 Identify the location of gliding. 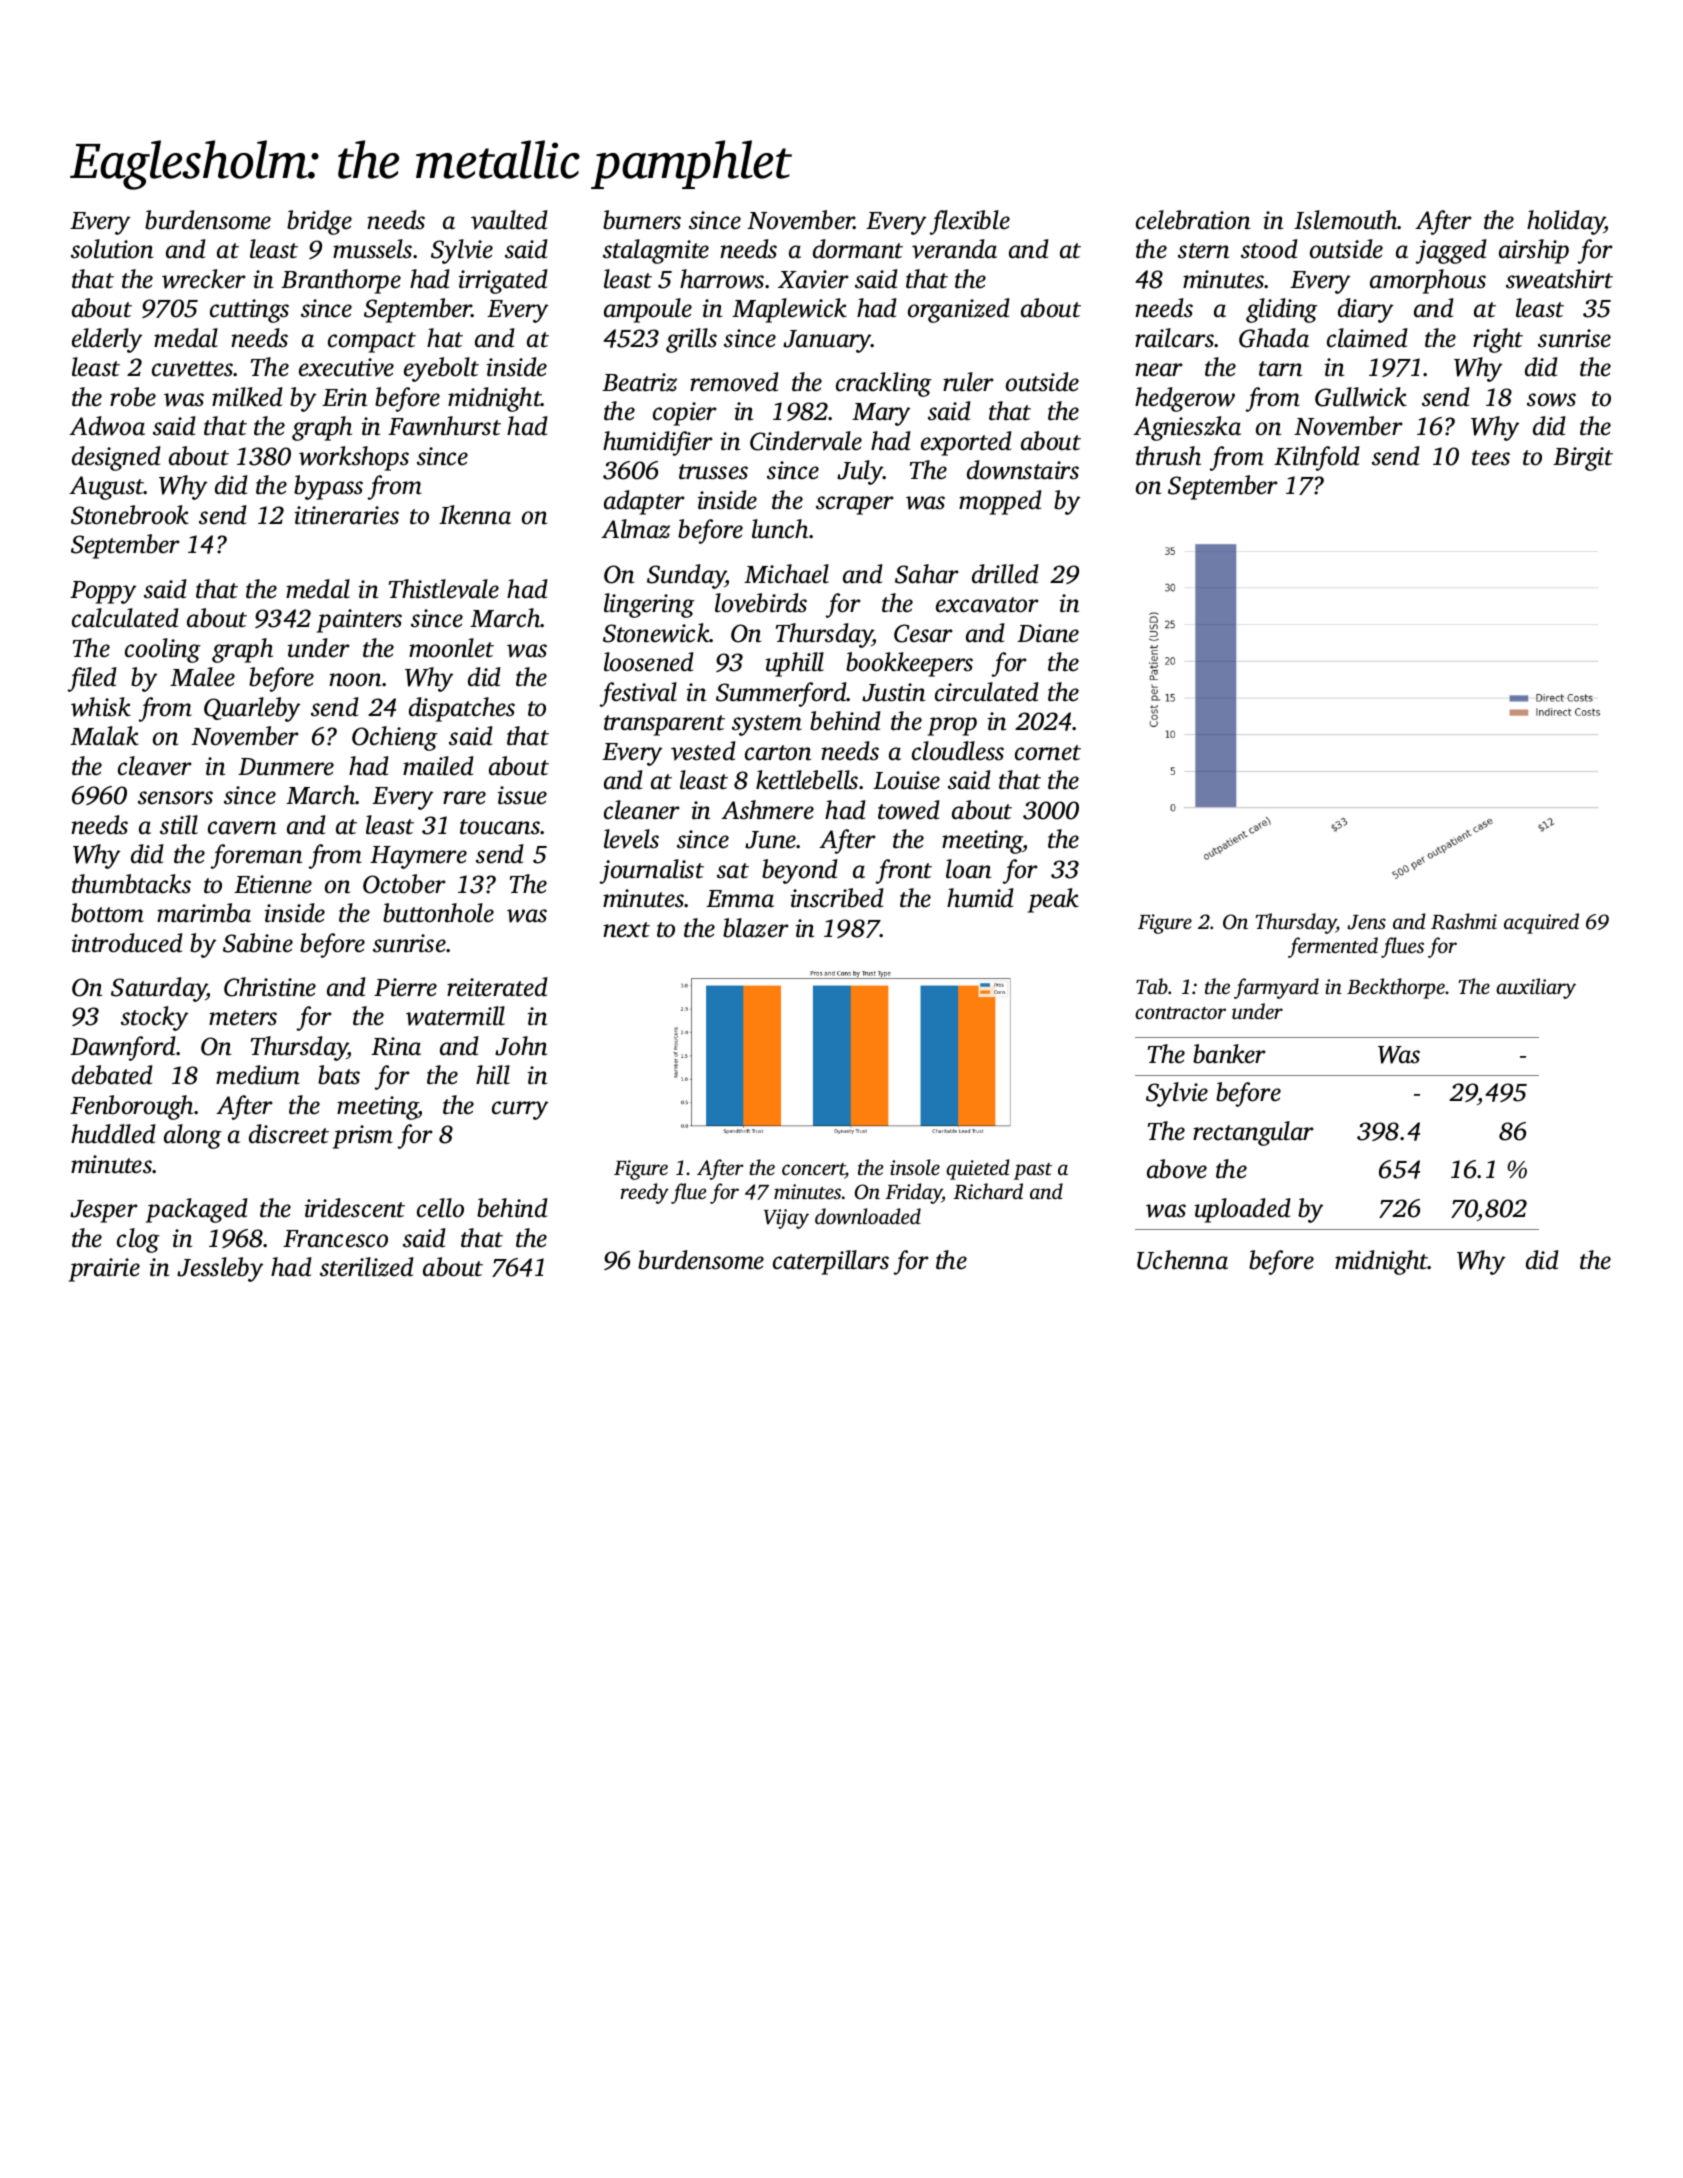
(1282, 310).
